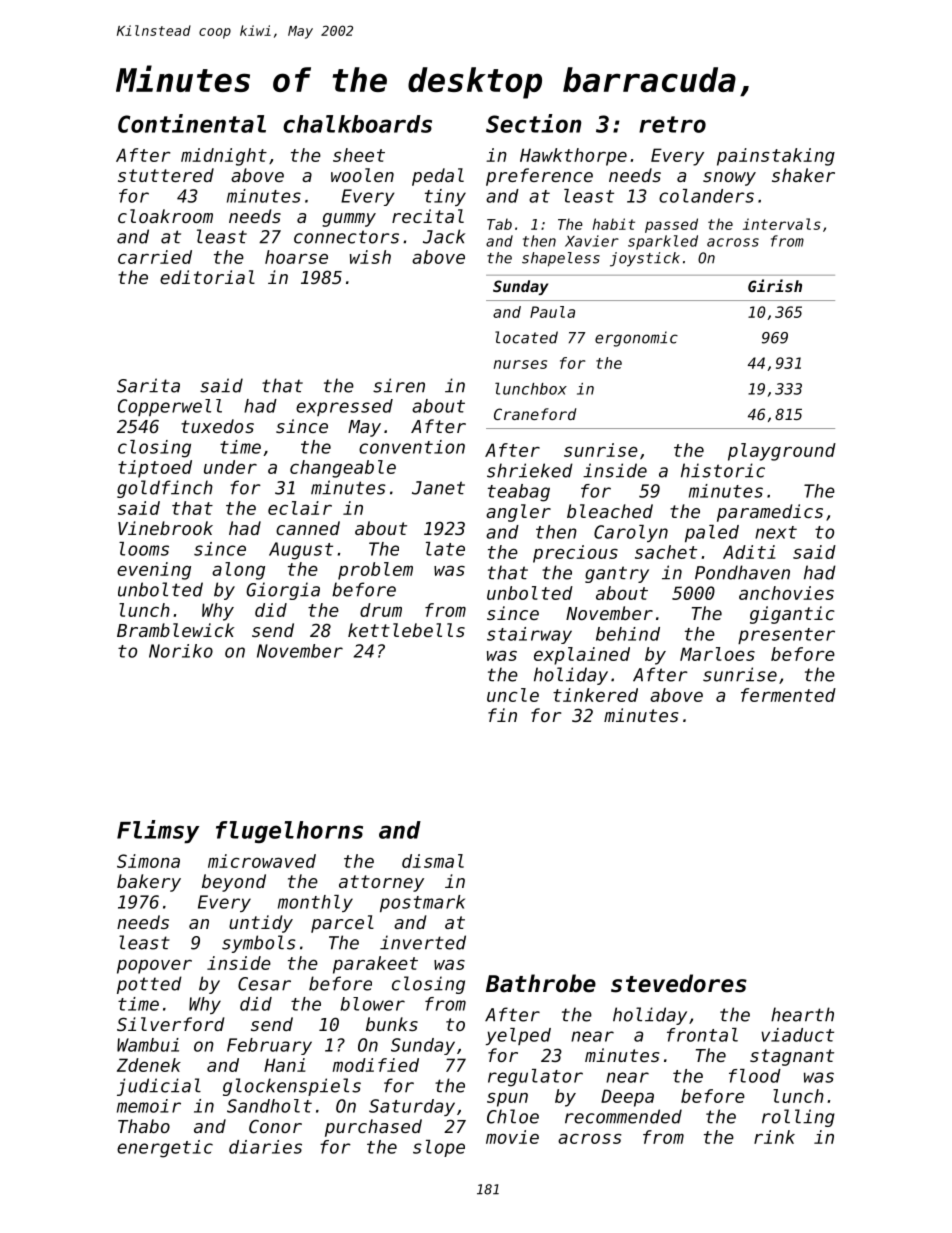  What do you see at coordinates (181, 651) in the screenshot?
I see `Noriko` at bounding box center [181, 651].
